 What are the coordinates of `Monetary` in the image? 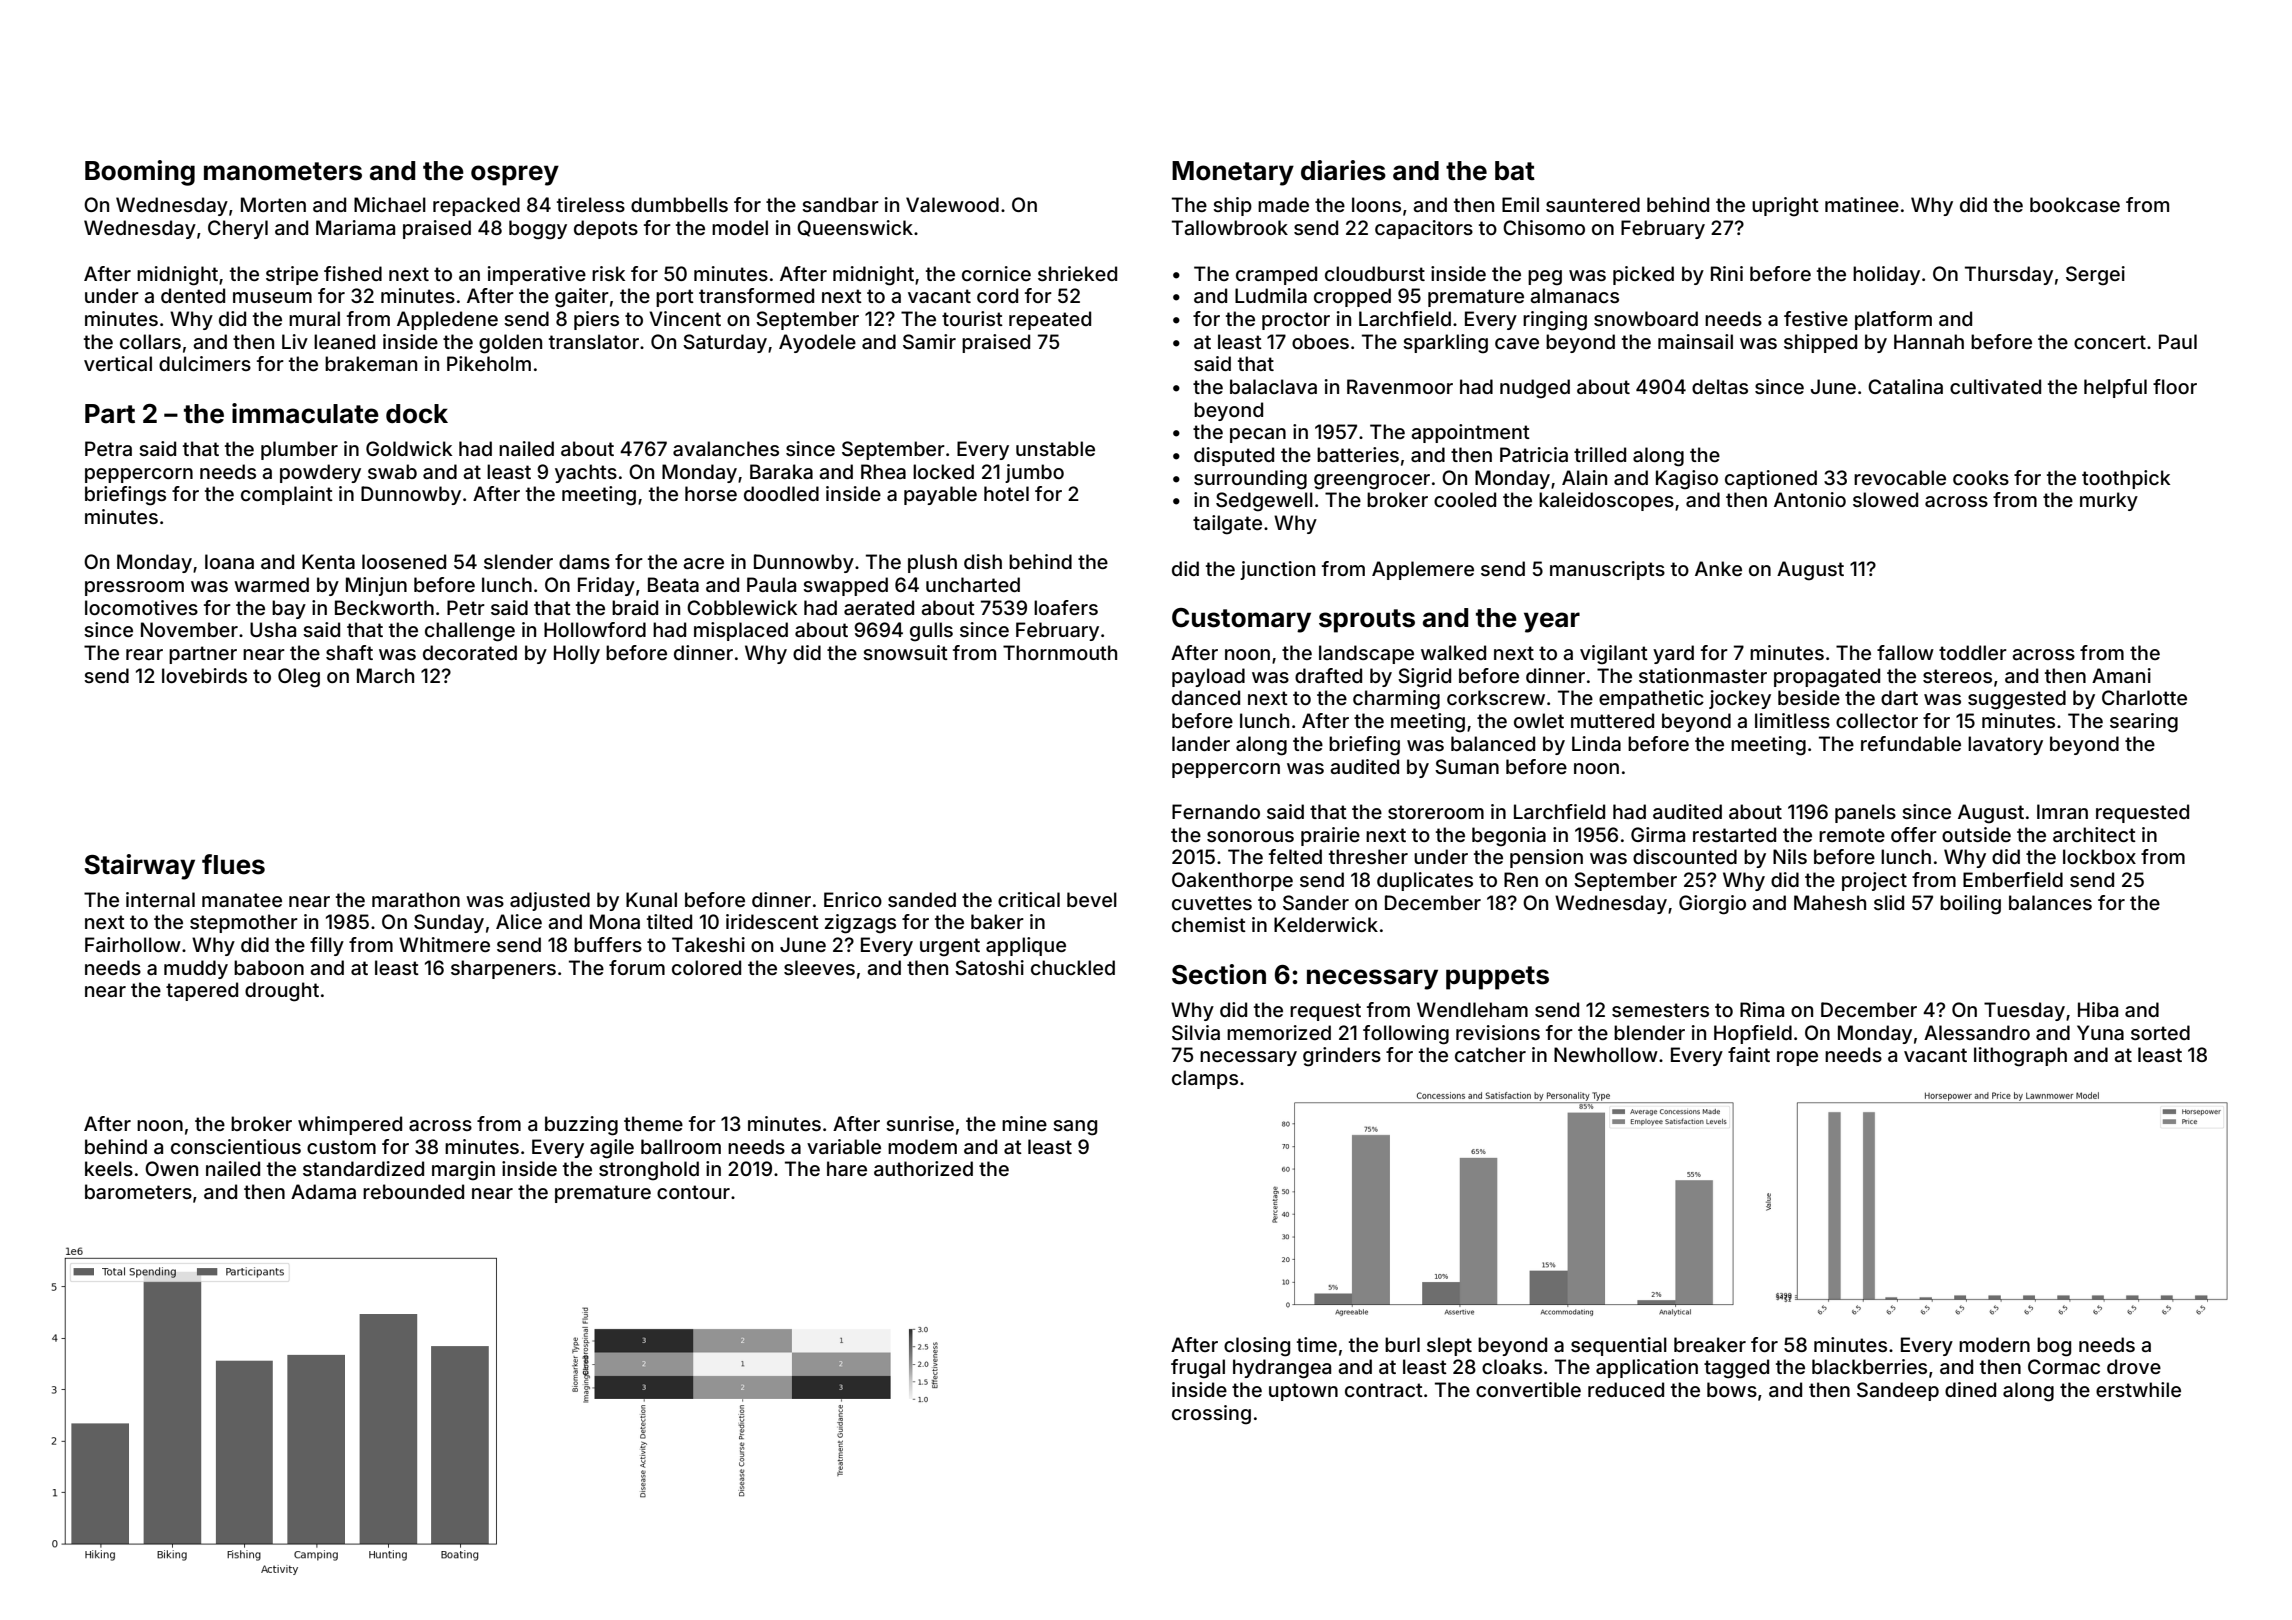 It's located at (1233, 173).
